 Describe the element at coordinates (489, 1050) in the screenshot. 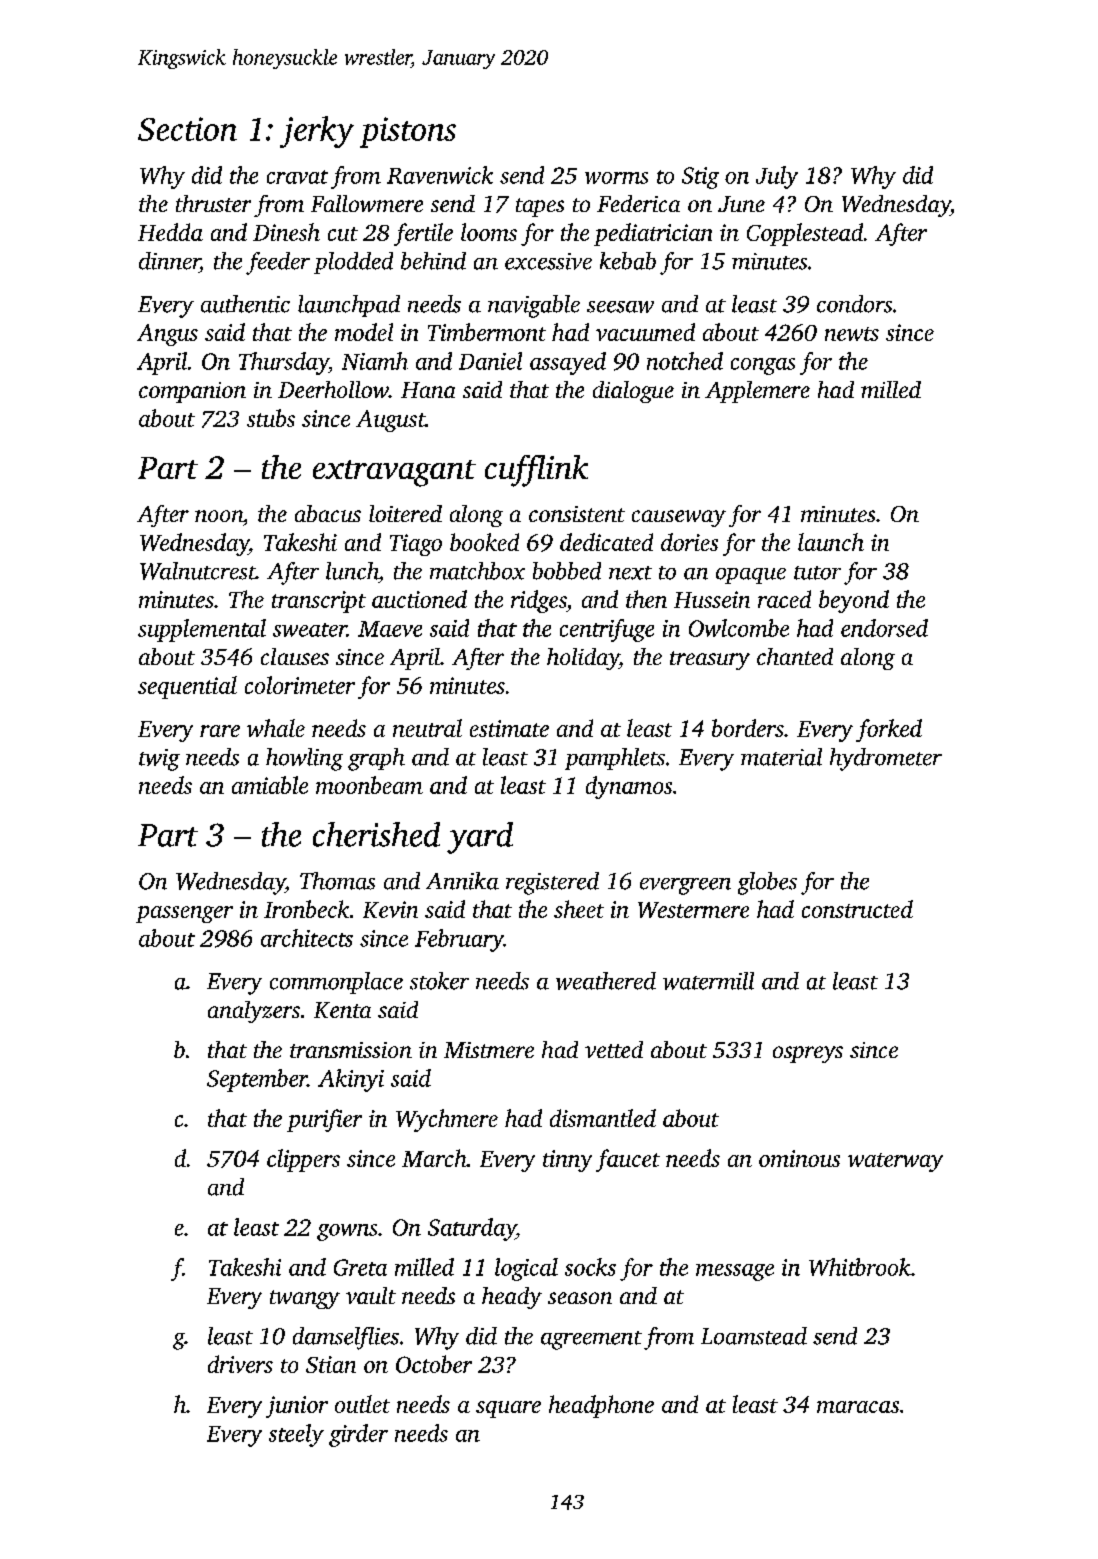

I see `Mistmere` at that location.
